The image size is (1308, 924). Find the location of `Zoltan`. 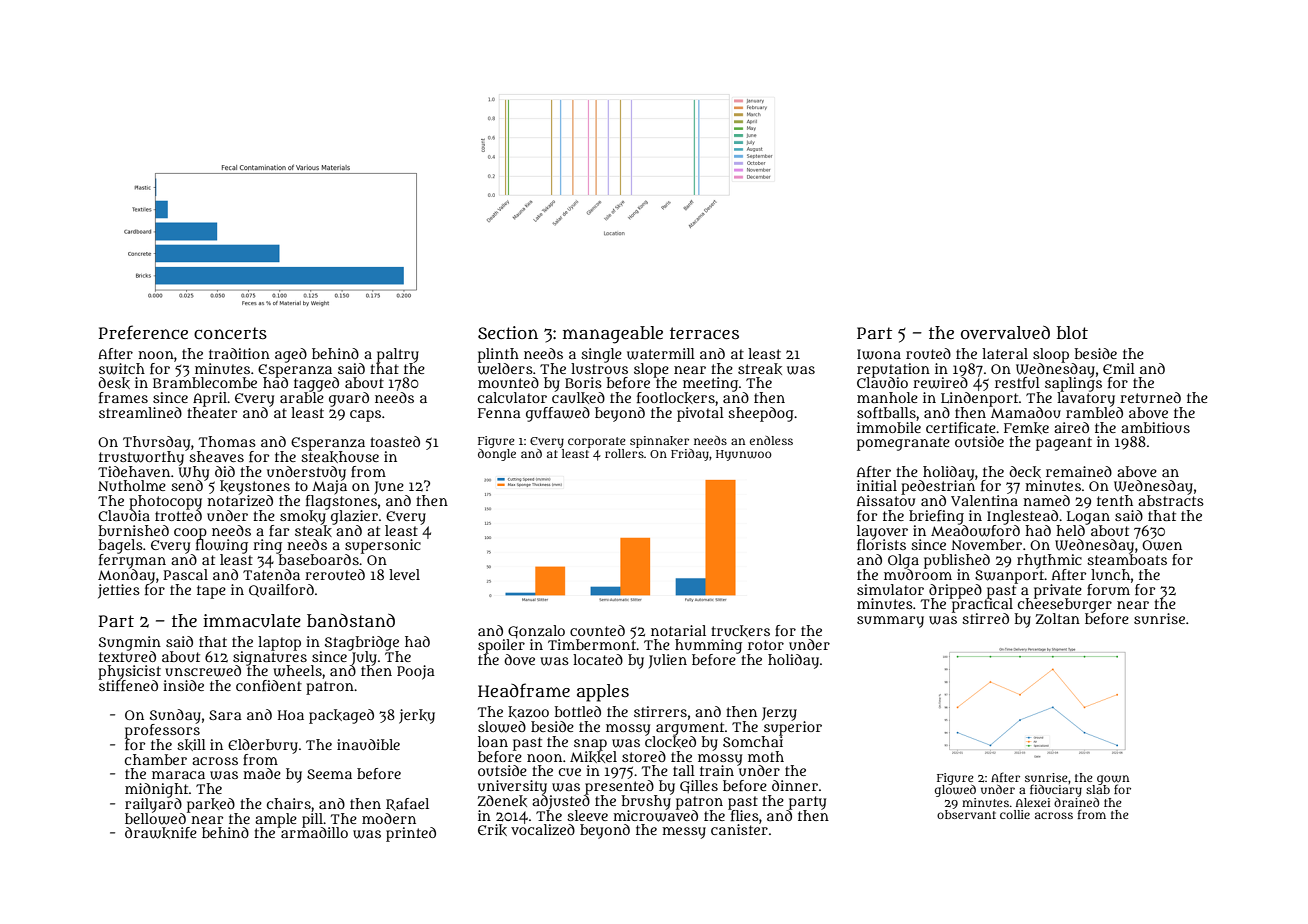

Zoltan is located at coordinates (1058, 618).
